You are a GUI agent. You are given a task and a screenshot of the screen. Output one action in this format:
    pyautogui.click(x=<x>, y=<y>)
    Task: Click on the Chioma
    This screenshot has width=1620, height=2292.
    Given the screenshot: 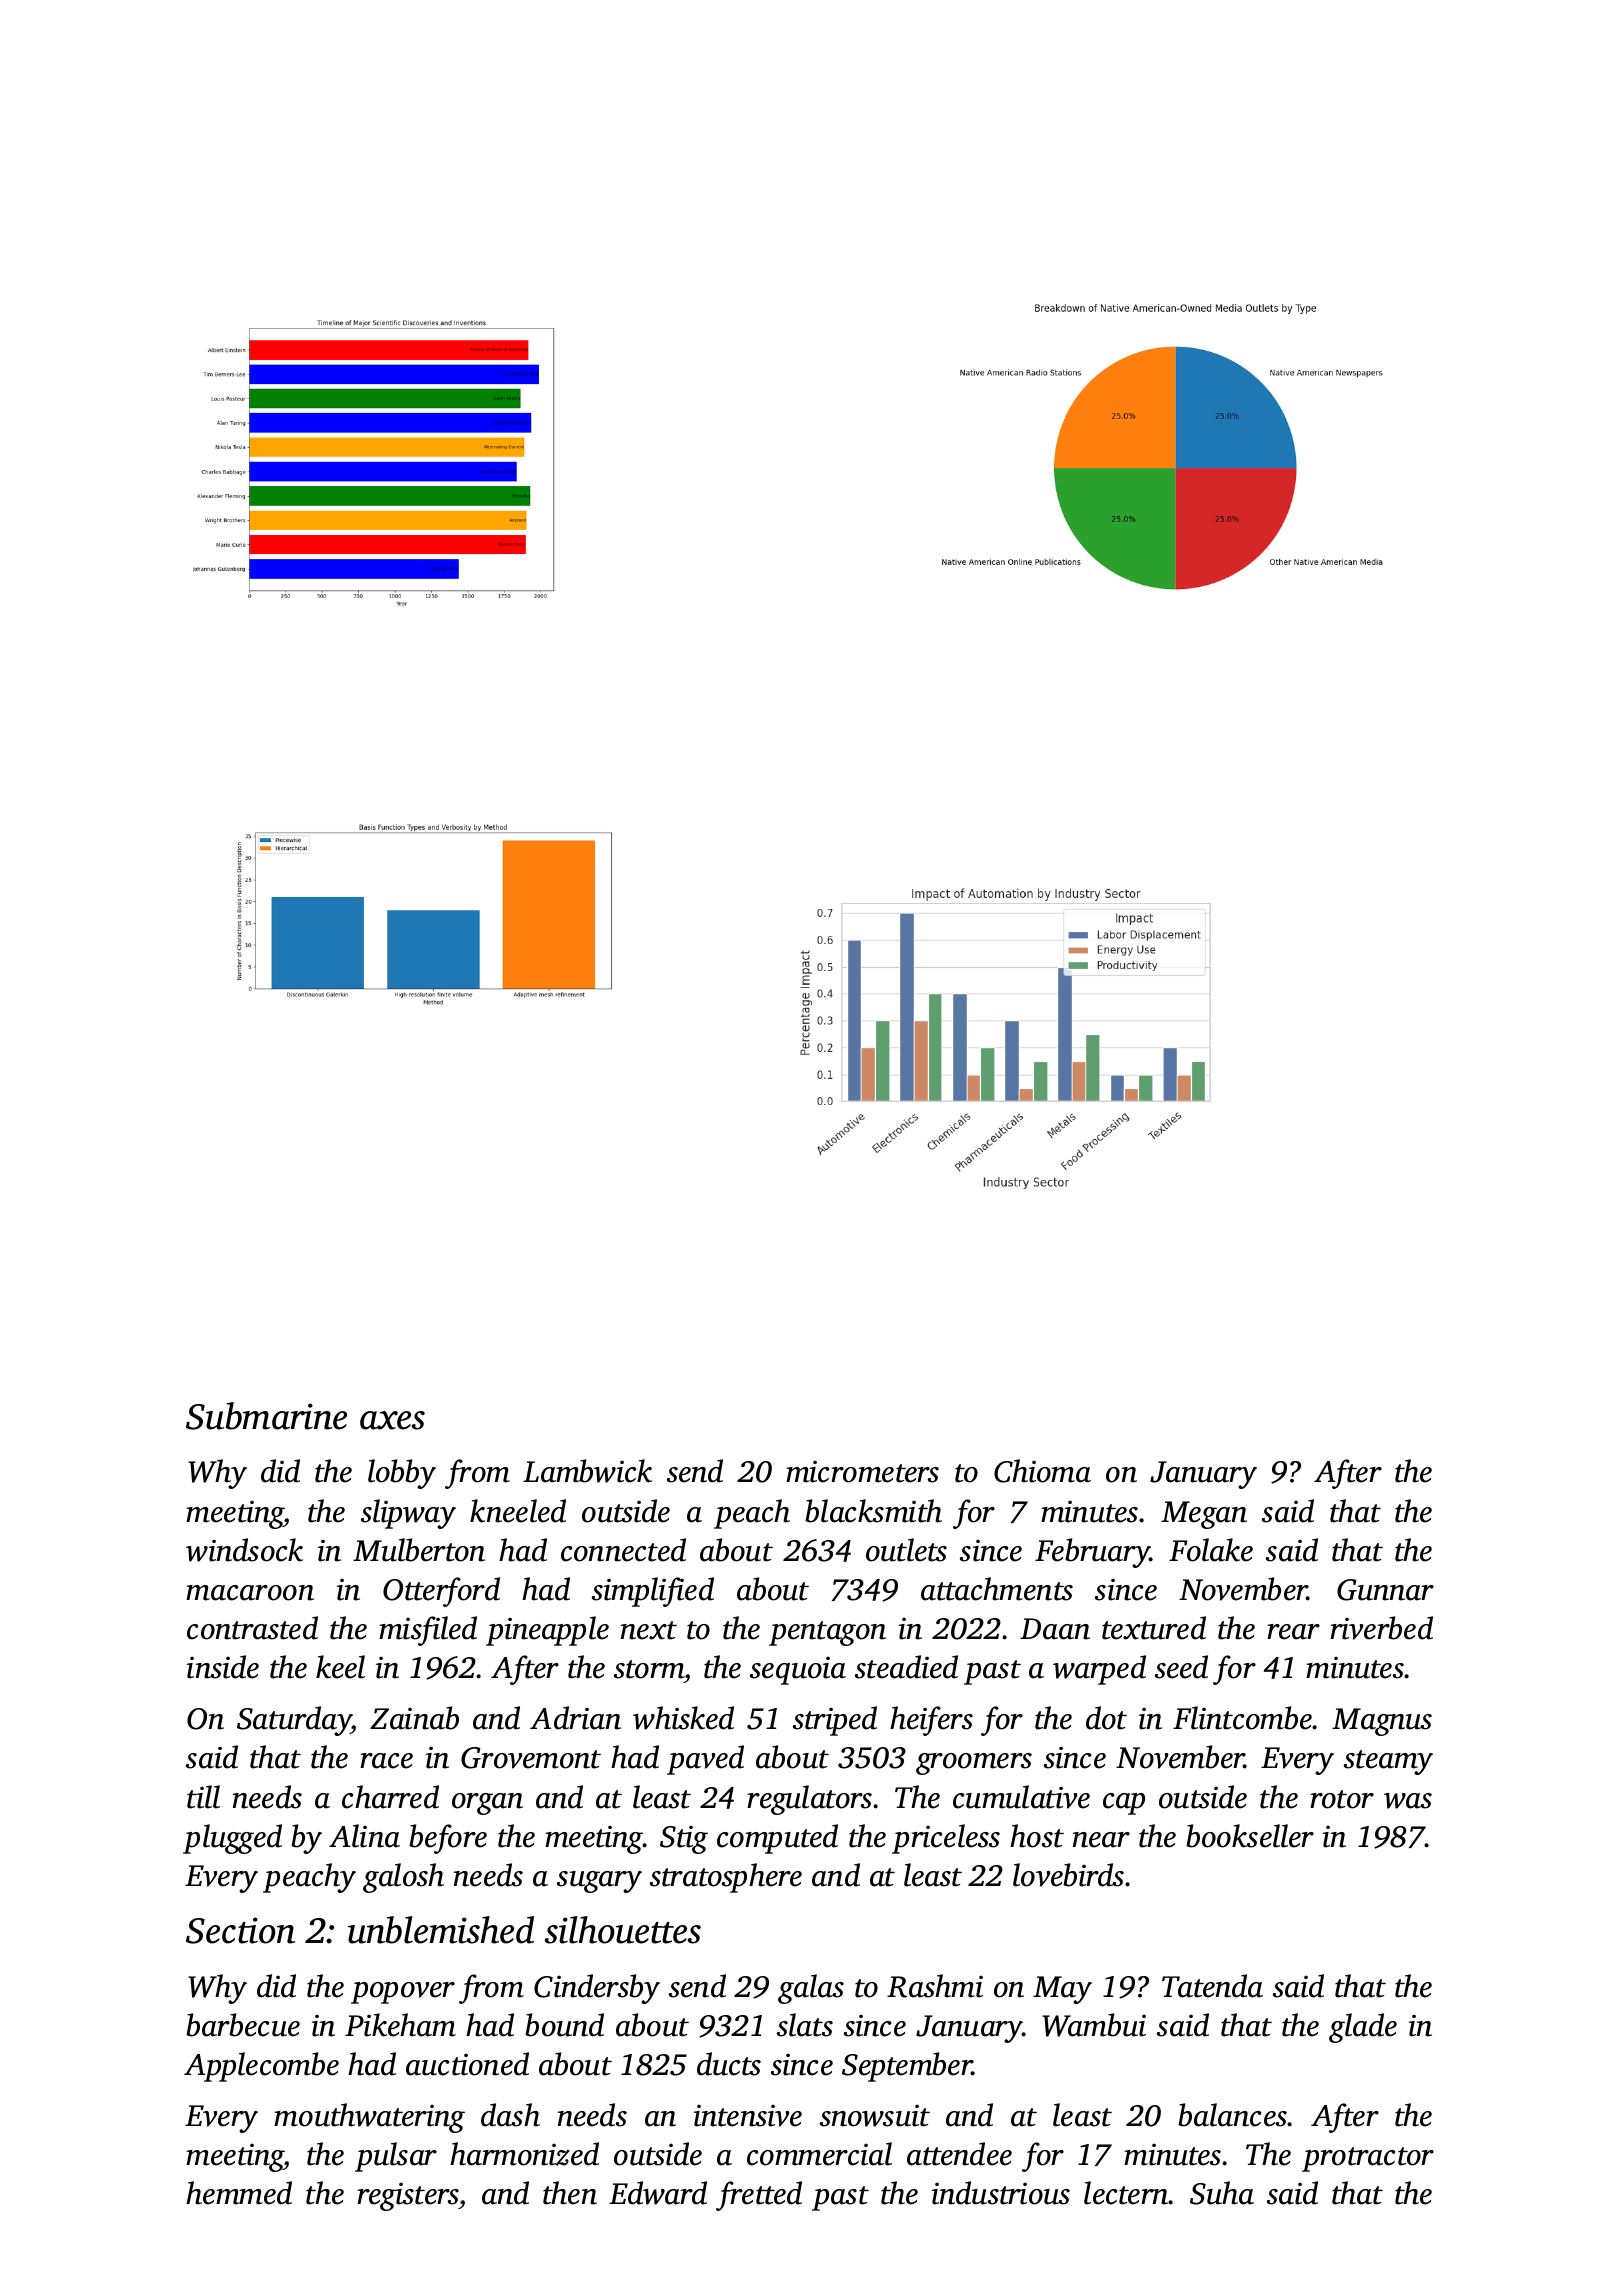 What is the action you would take?
    pyautogui.click(x=1042, y=1471)
